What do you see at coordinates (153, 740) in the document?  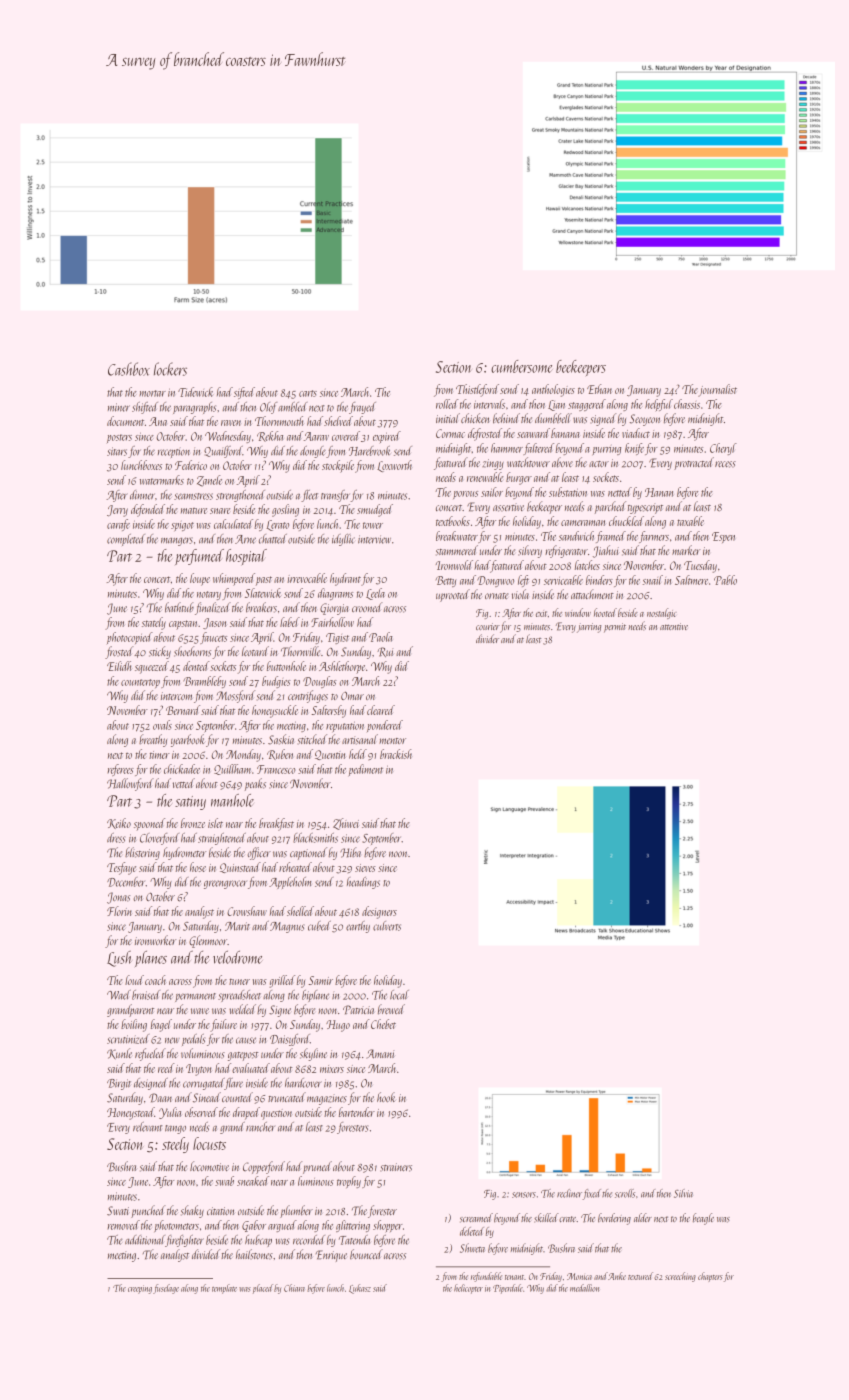 I see `breathy` at bounding box center [153, 740].
